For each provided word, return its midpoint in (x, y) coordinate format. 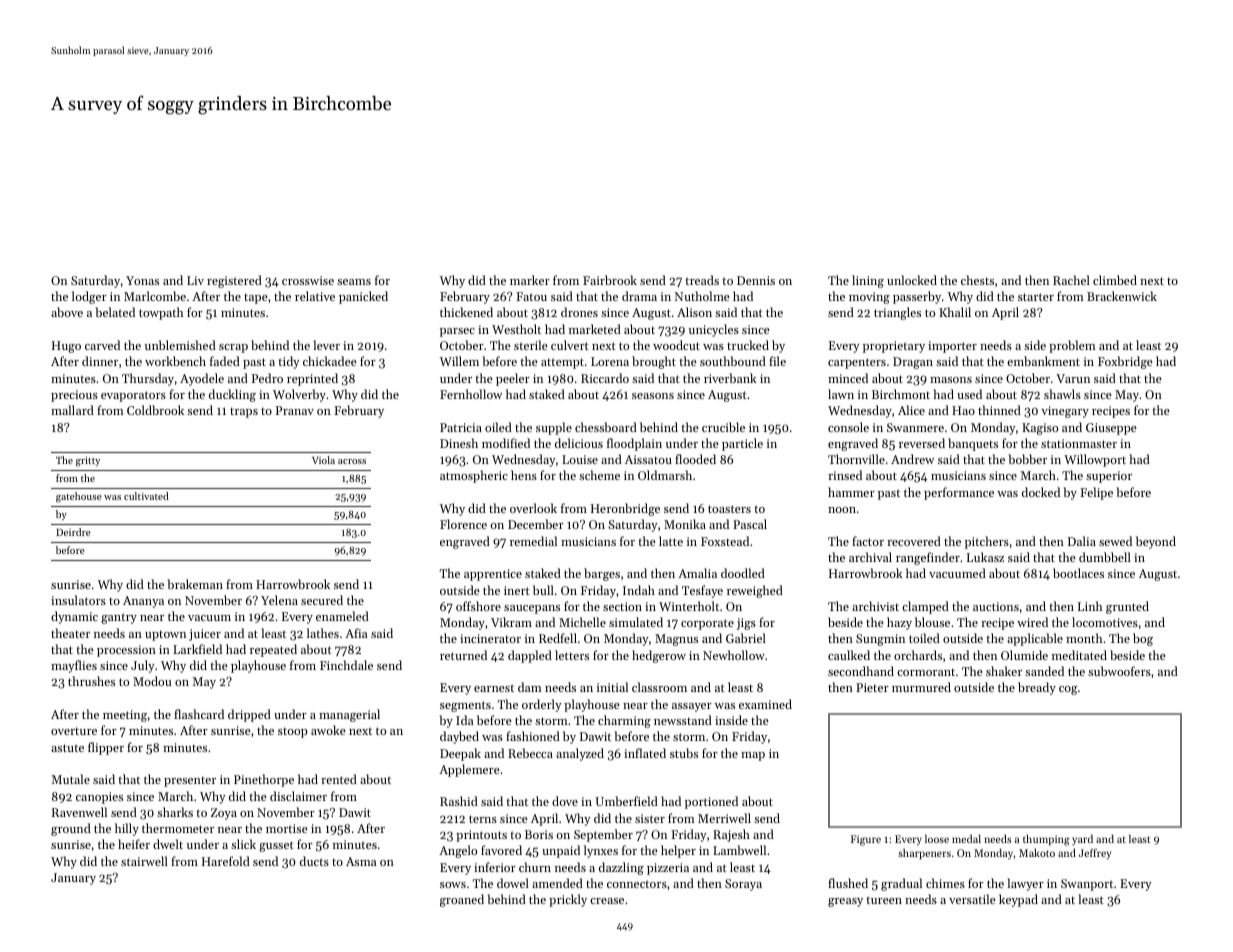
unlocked (912, 280)
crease (607, 901)
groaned (462, 900)
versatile (972, 899)
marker (530, 280)
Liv (195, 280)
